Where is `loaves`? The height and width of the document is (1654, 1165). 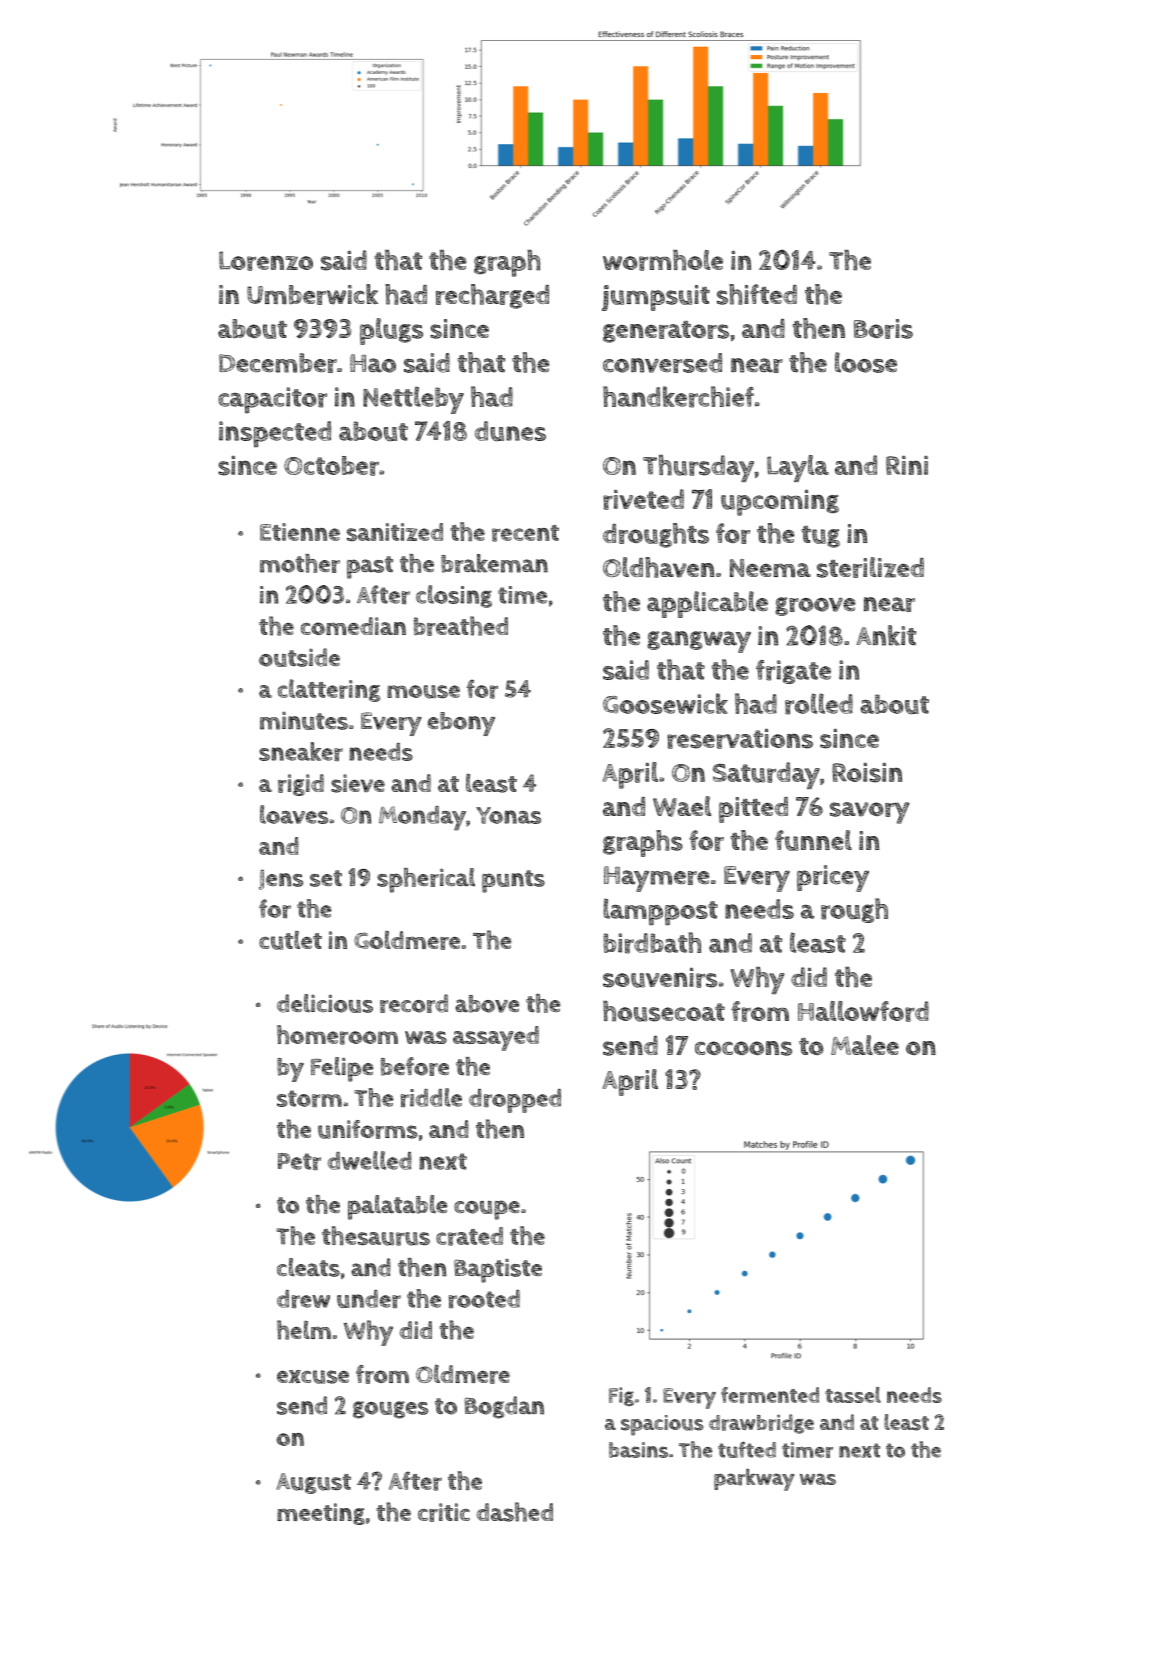 loaves is located at coordinates (294, 814).
